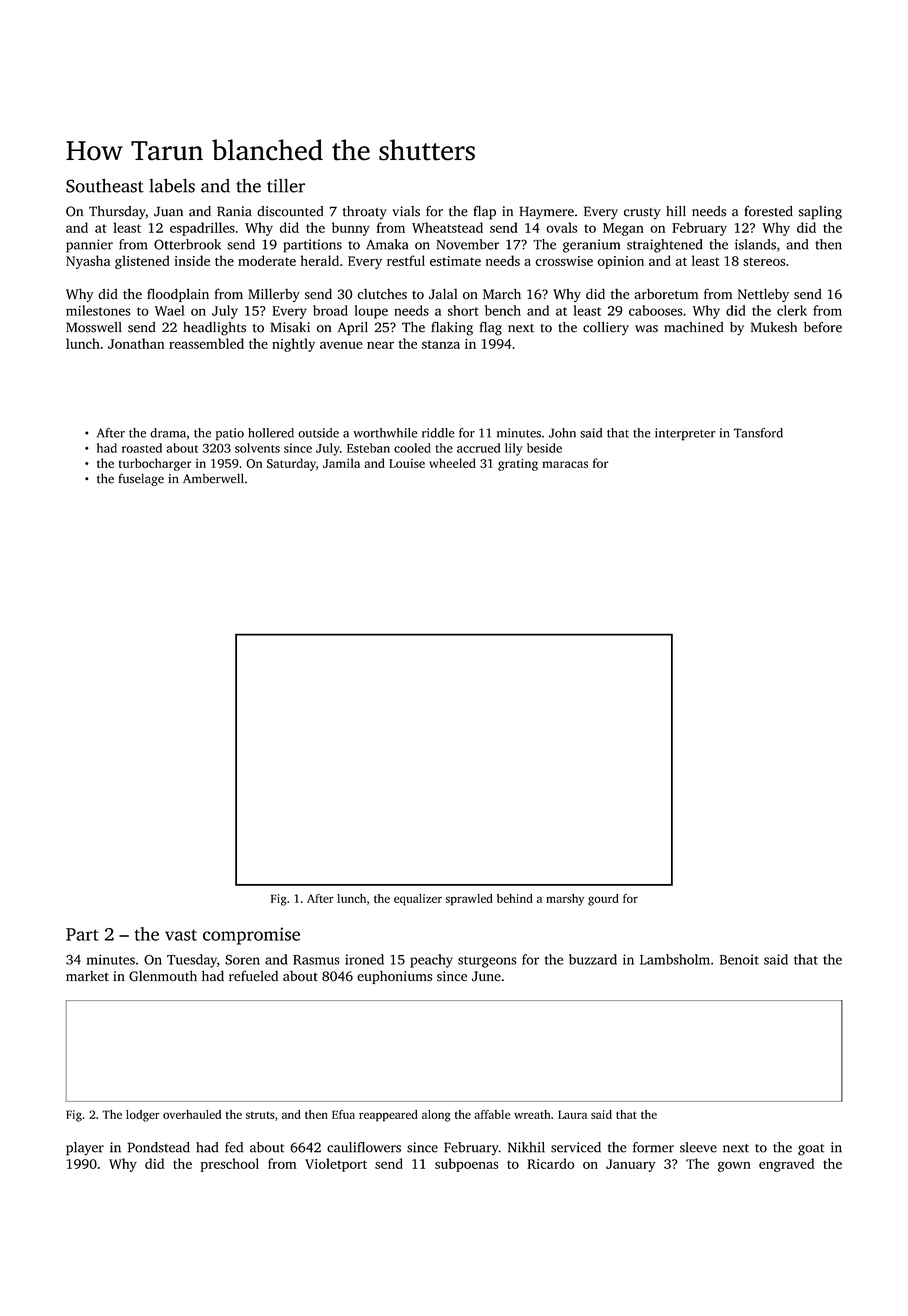  What do you see at coordinates (230, 1165) in the image?
I see `preschool` at bounding box center [230, 1165].
